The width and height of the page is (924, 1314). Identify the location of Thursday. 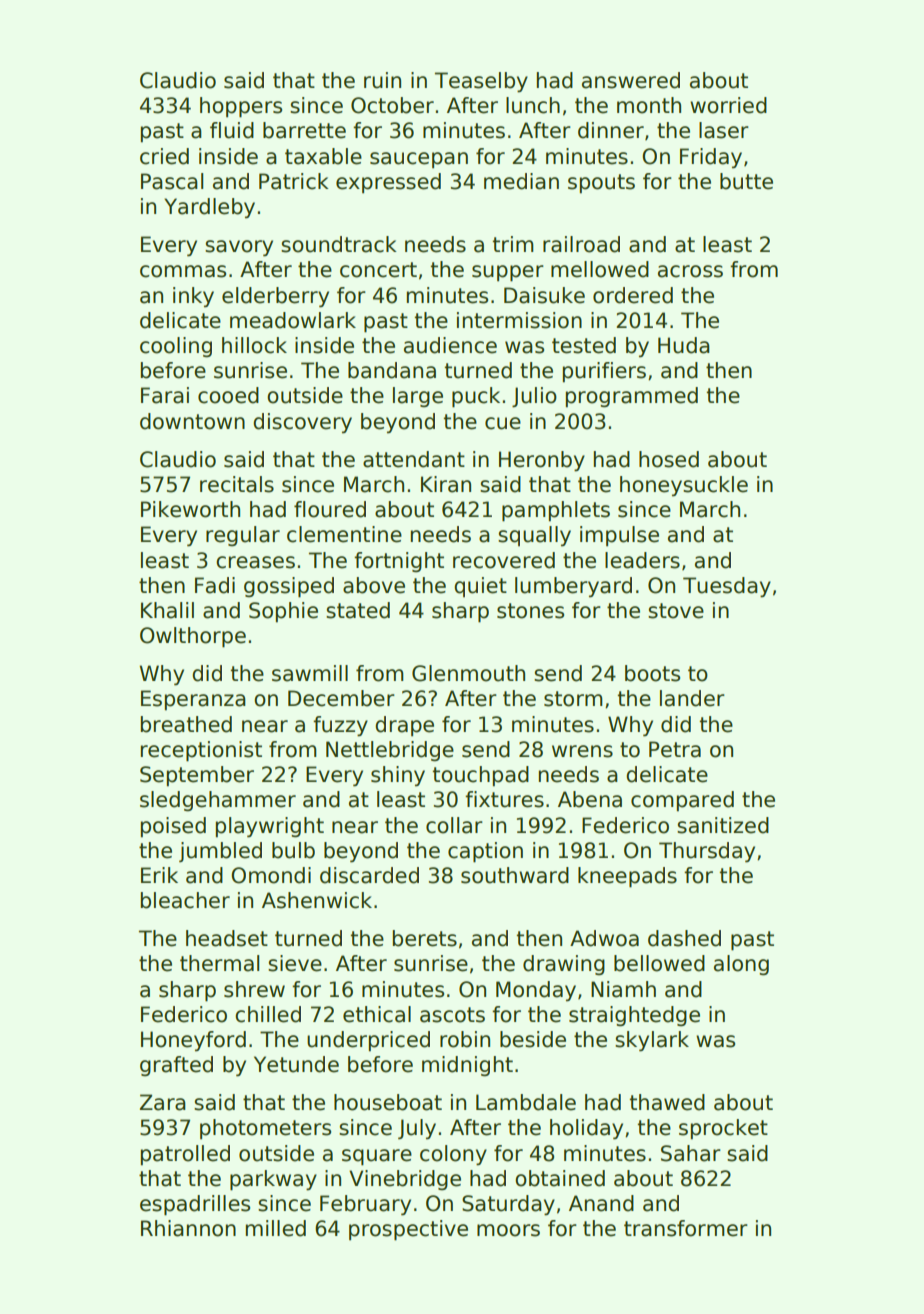
(707, 852).
